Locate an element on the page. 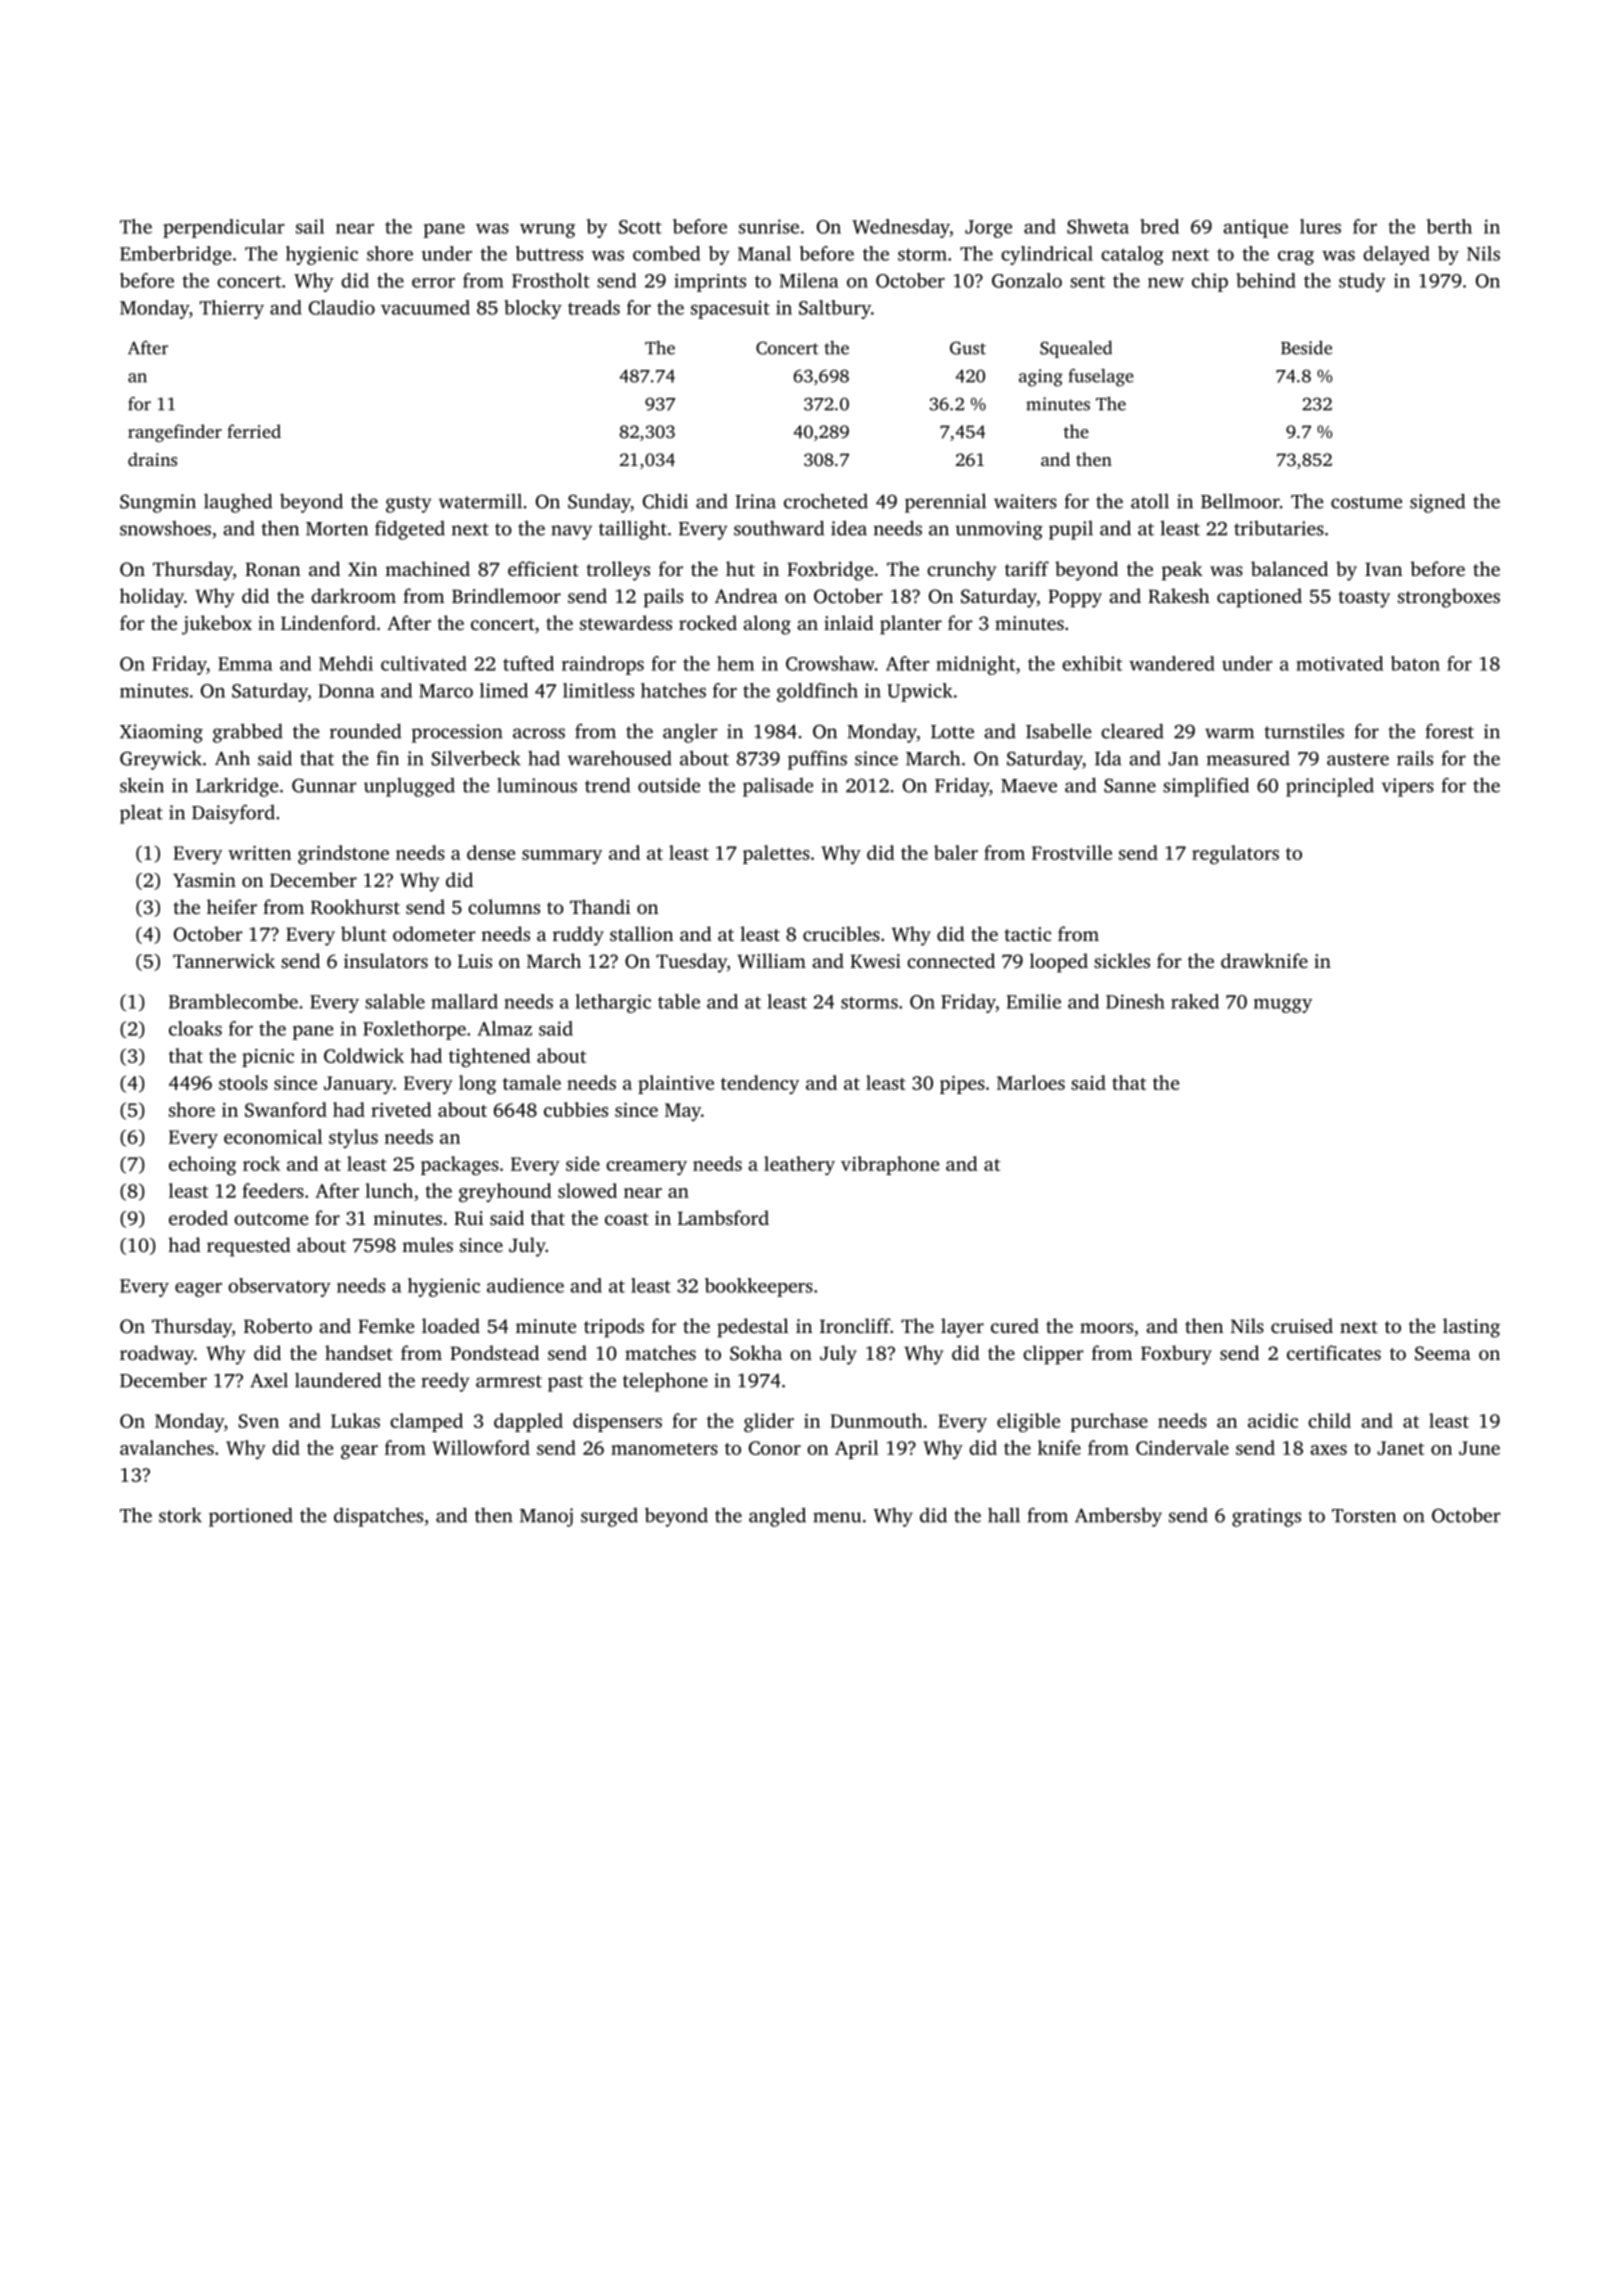  Donna is located at coordinates (346, 691).
